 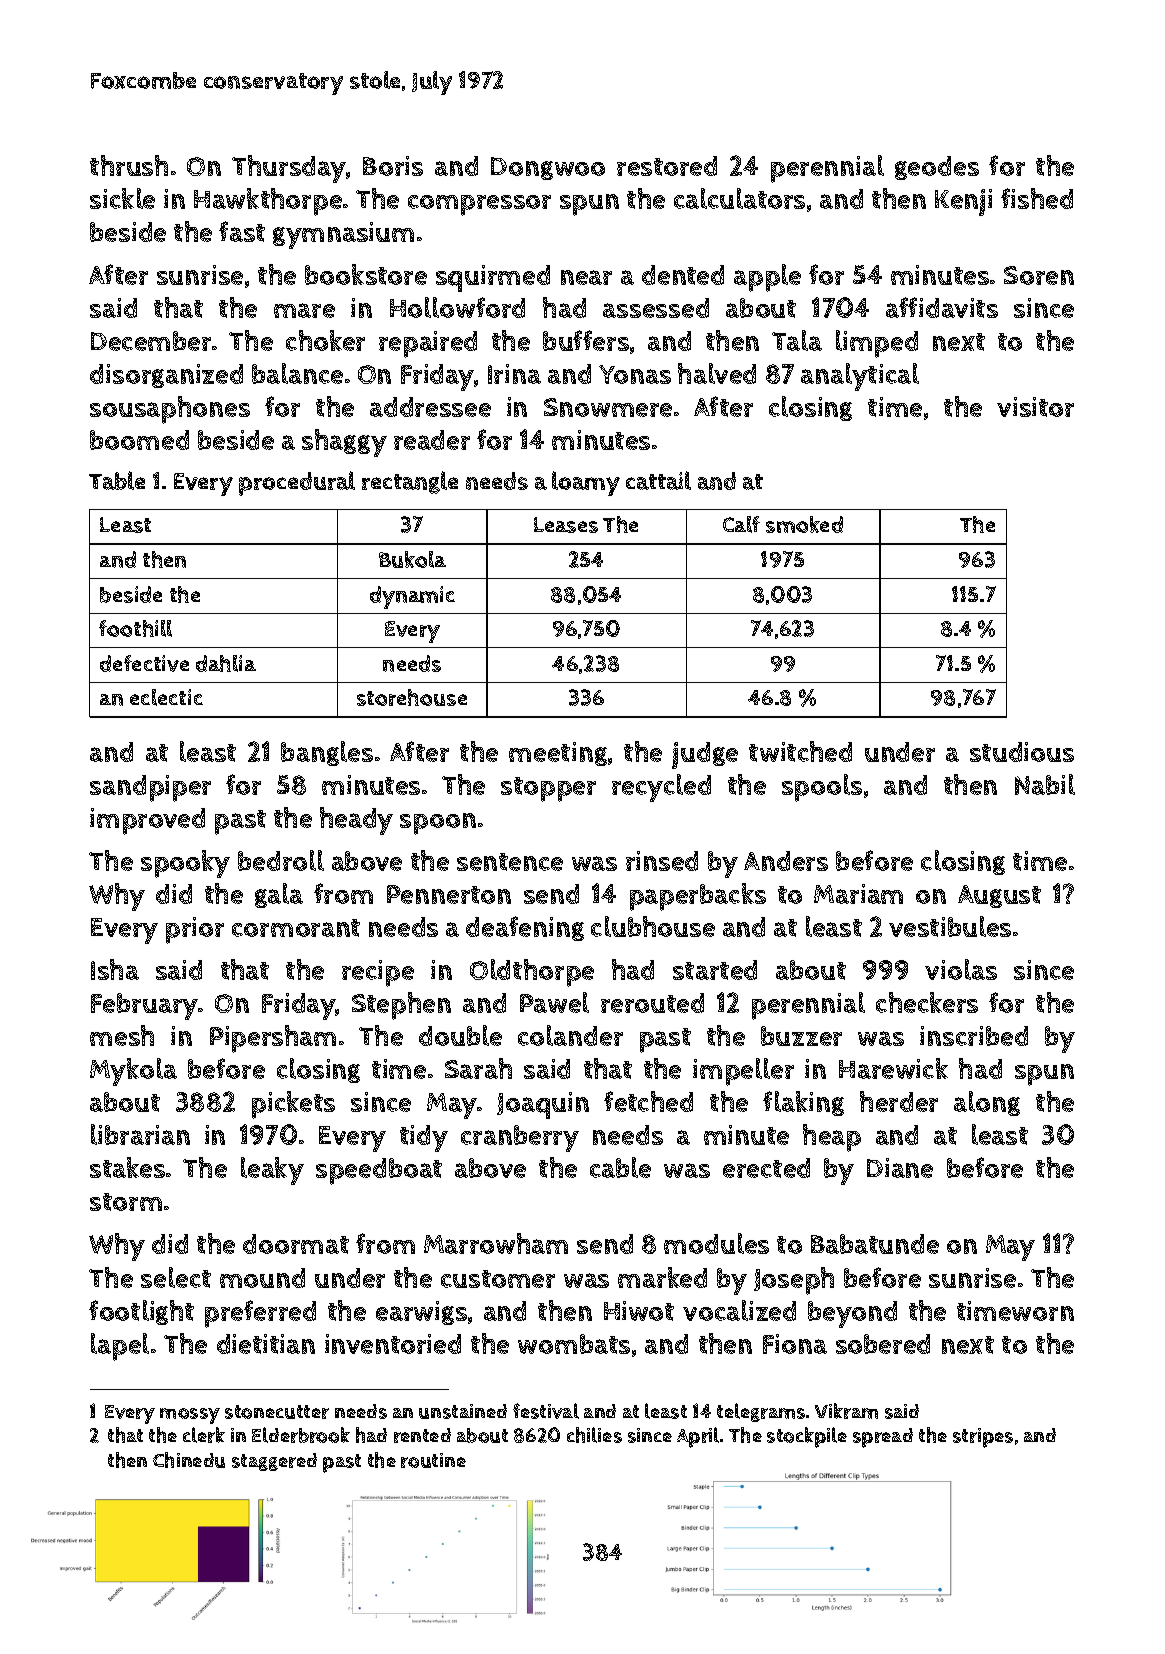 I want to click on lapel, so click(x=120, y=1347).
